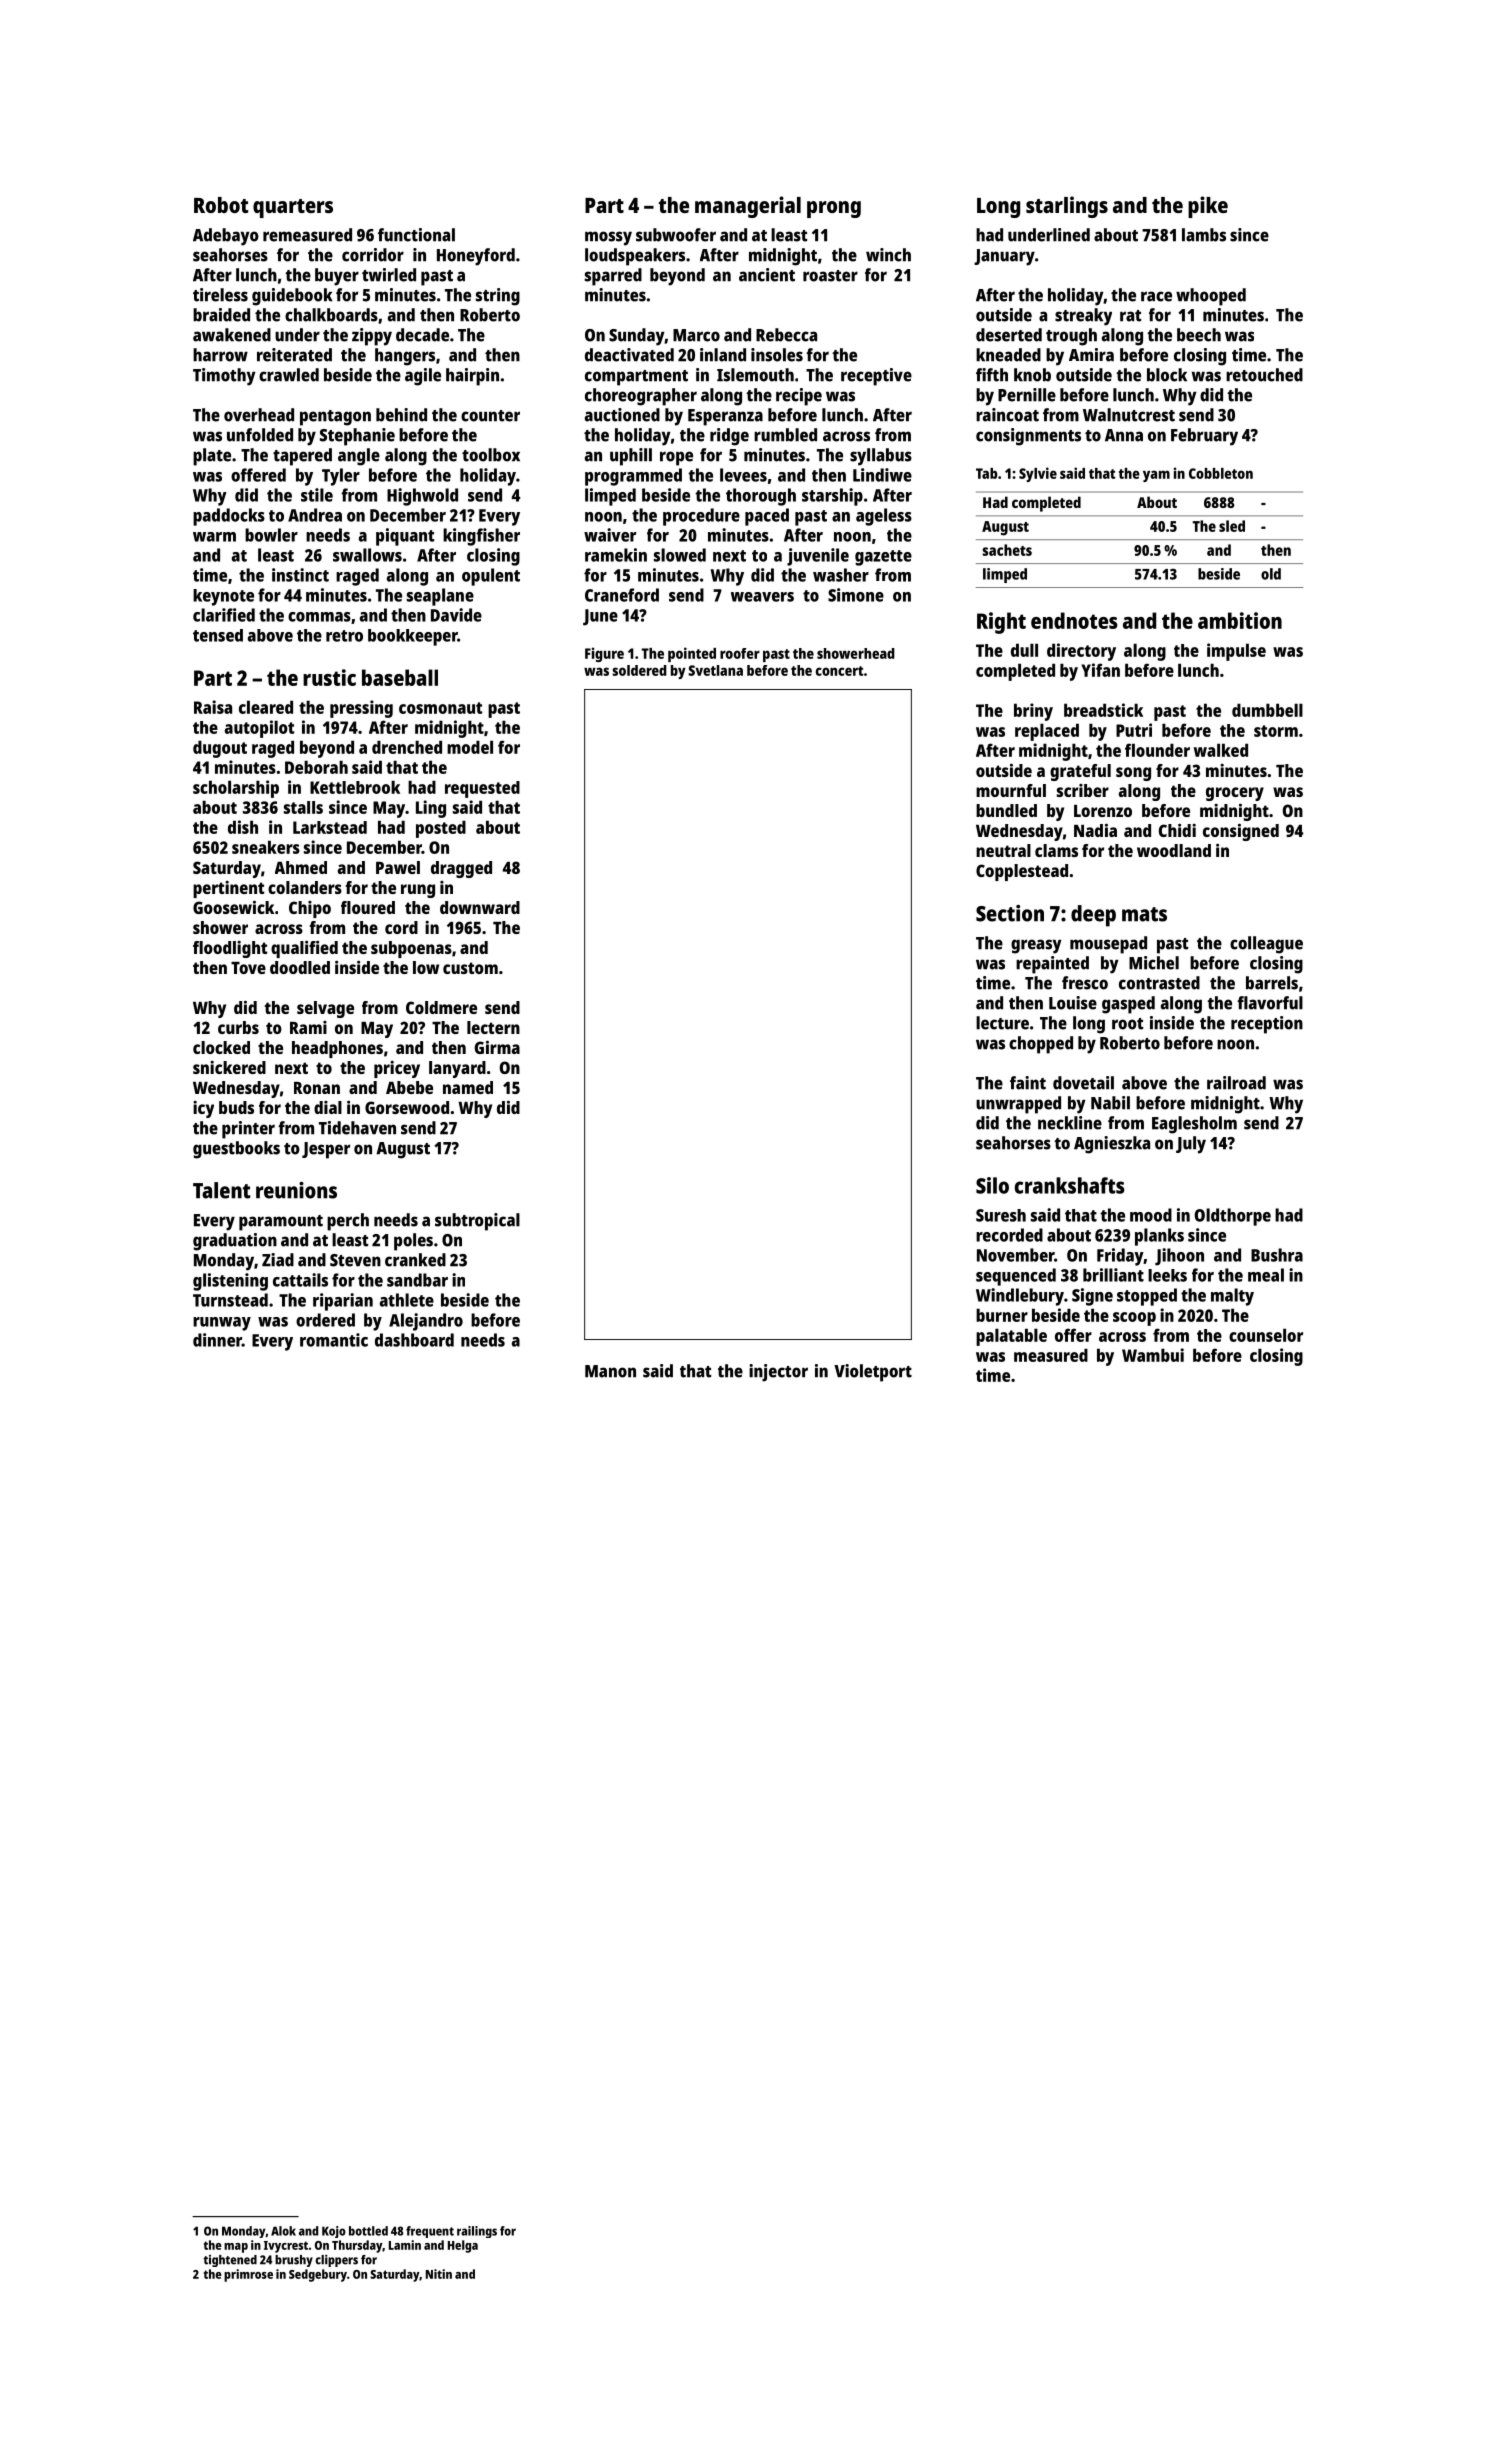 This screenshot has width=1496, height=2464. Describe the element at coordinates (439, 2274) in the screenshot. I see `Nitin` at that location.
